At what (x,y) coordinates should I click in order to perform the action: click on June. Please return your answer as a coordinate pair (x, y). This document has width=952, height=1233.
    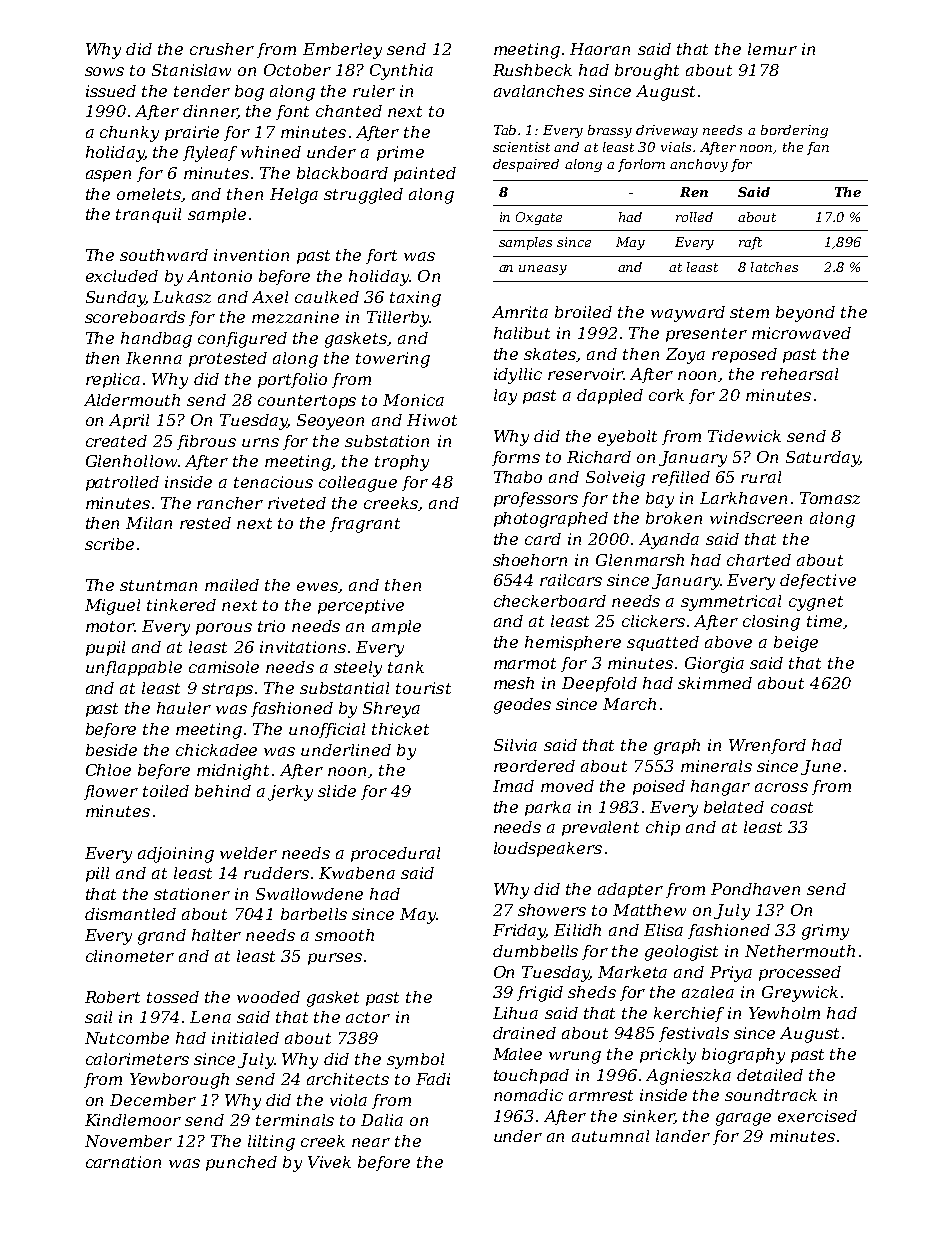
    Looking at the image, I should click on (821, 767).
